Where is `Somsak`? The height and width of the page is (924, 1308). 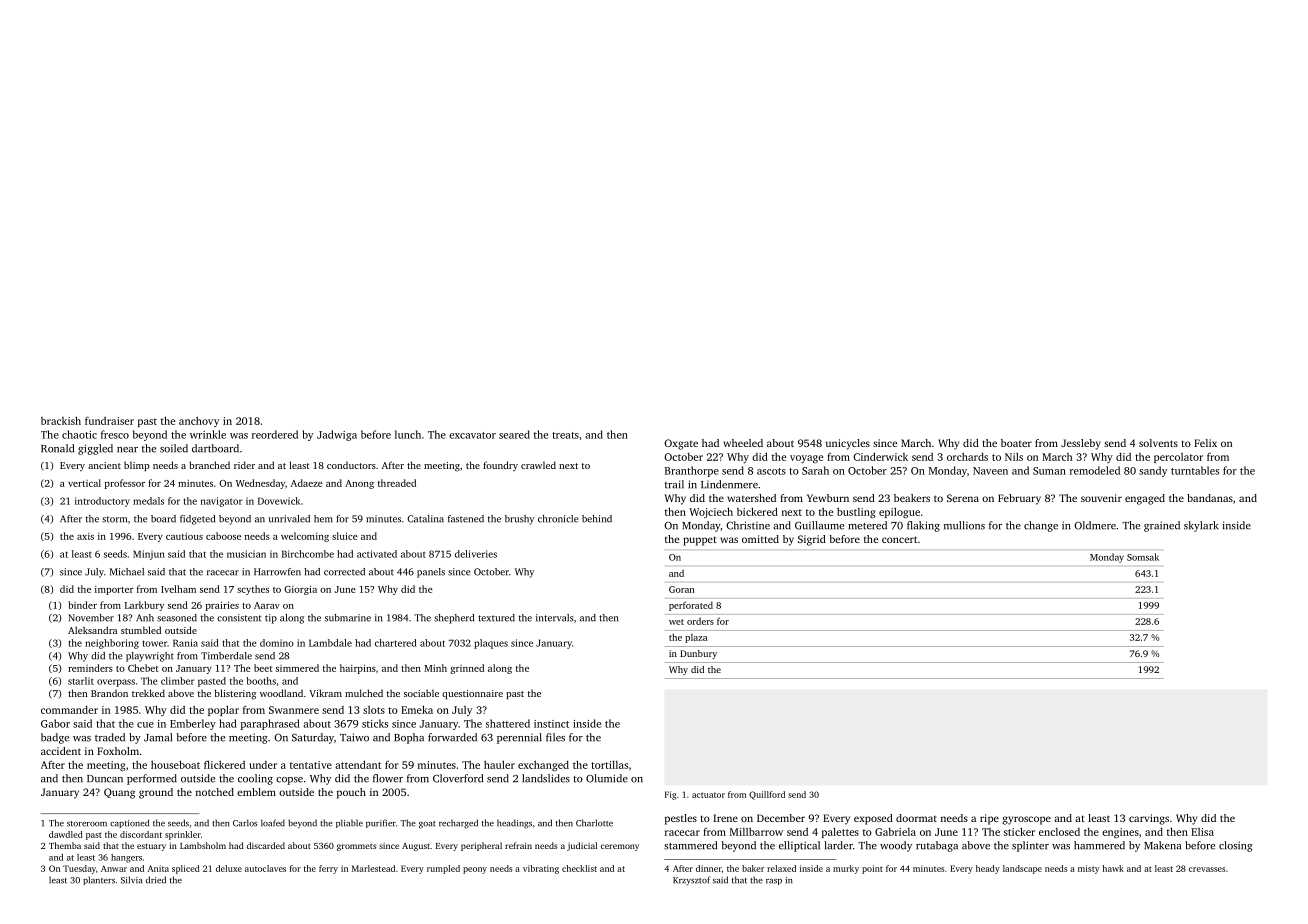
Somsak is located at coordinates (1143, 557).
